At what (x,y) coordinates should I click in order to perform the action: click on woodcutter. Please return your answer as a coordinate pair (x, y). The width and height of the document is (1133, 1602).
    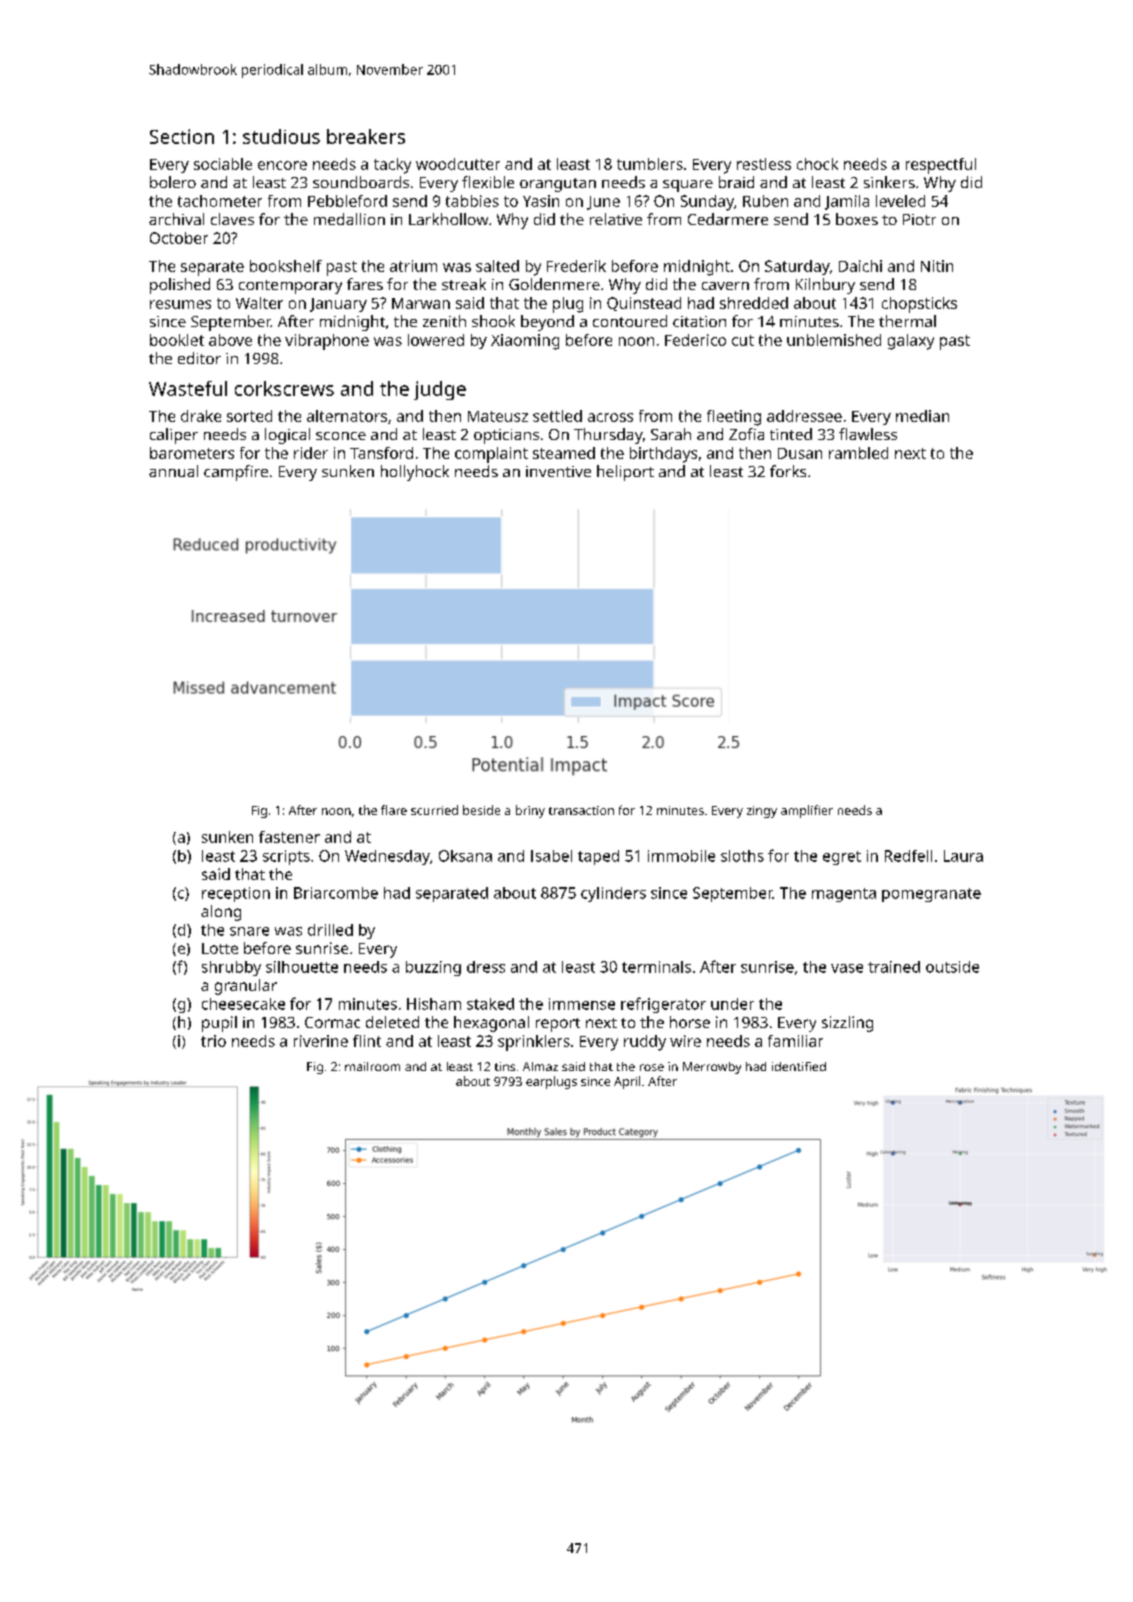
    Looking at the image, I should click on (458, 164).
